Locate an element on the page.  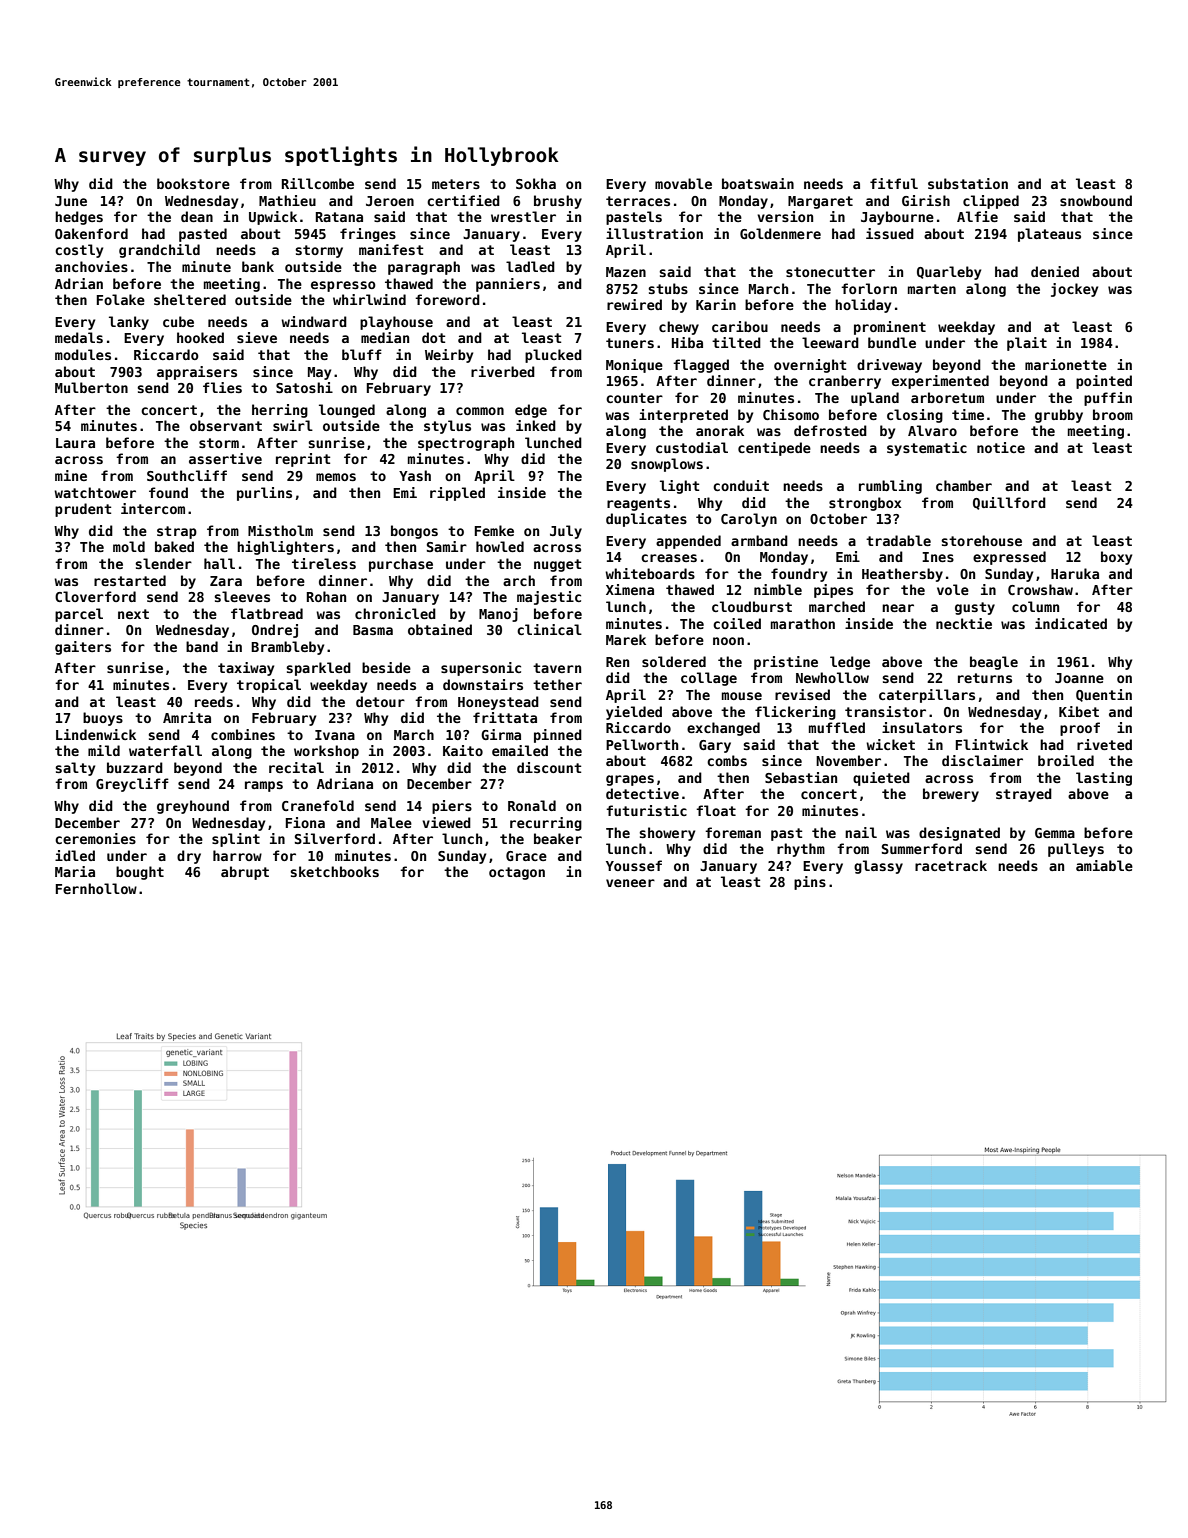
Ondrej is located at coordinates (275, 631).
